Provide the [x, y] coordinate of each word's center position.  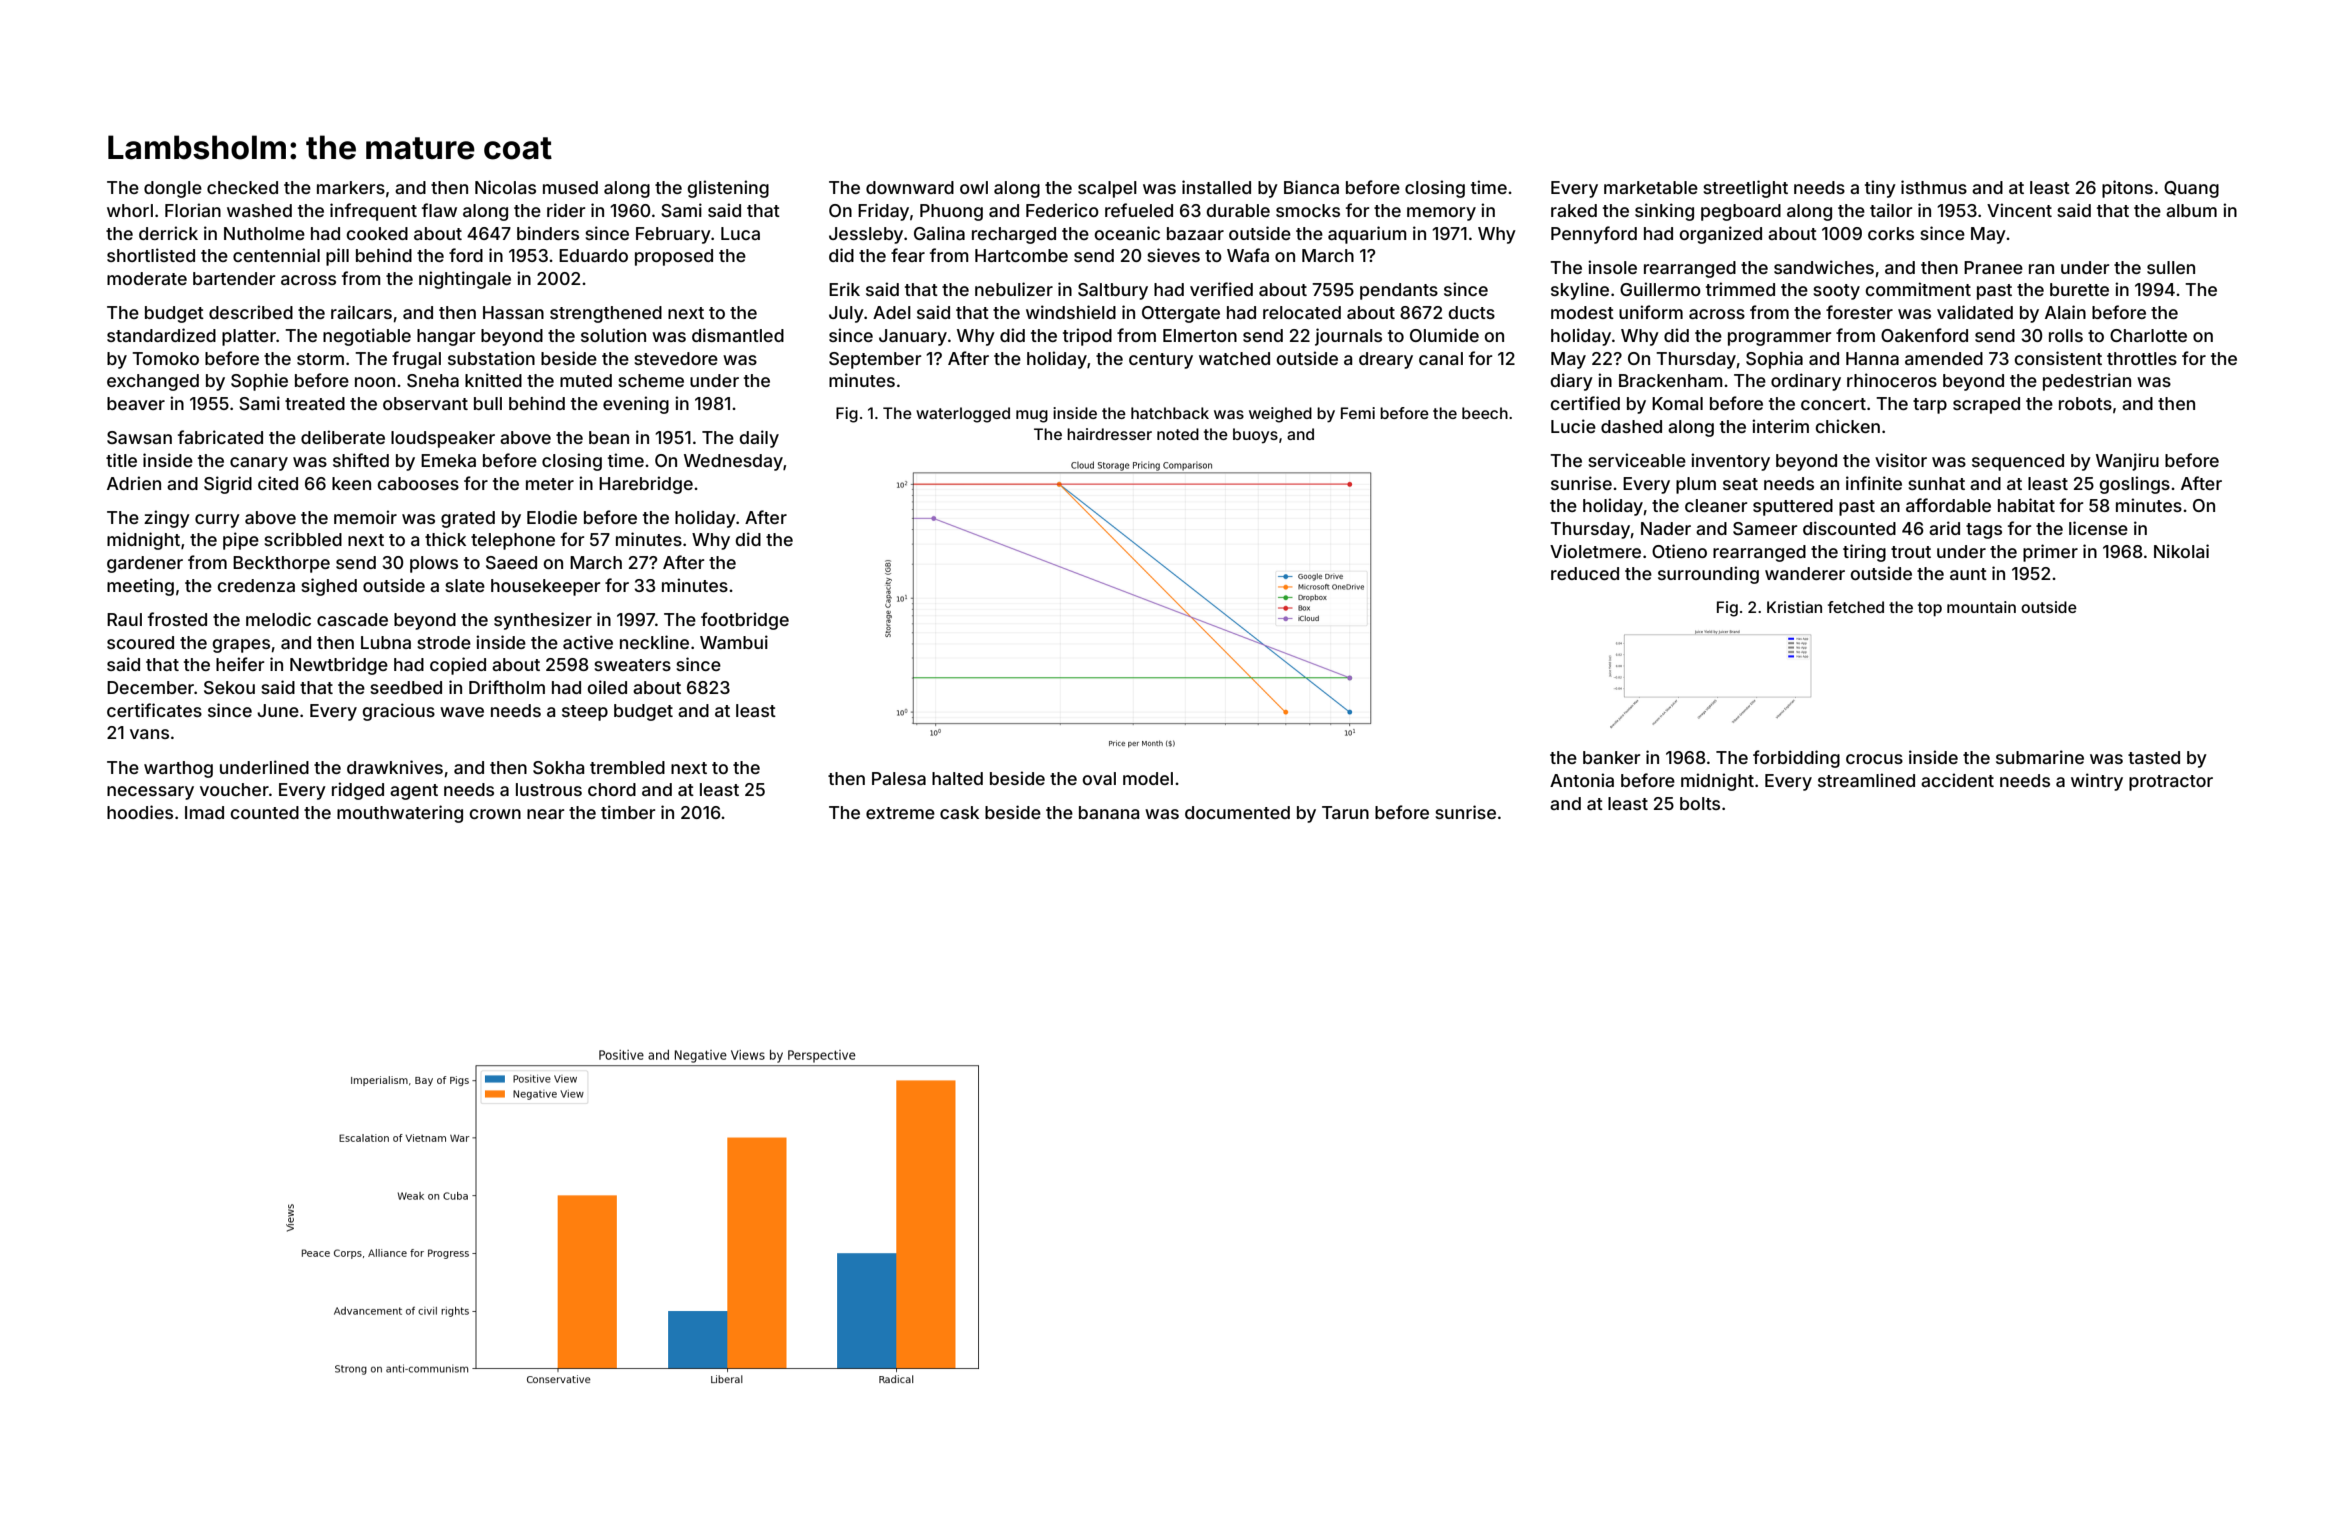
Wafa [1248, 255]
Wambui [734, 642]
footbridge [745, 621]
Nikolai [2181, 551]
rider [566, 210]
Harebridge [646, 485]
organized [1720, 235]
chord [612, 789]
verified [1221, 289]
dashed [1631, 426]
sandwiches [1824, 267]
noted [1178, 434]
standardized [161, 335]
